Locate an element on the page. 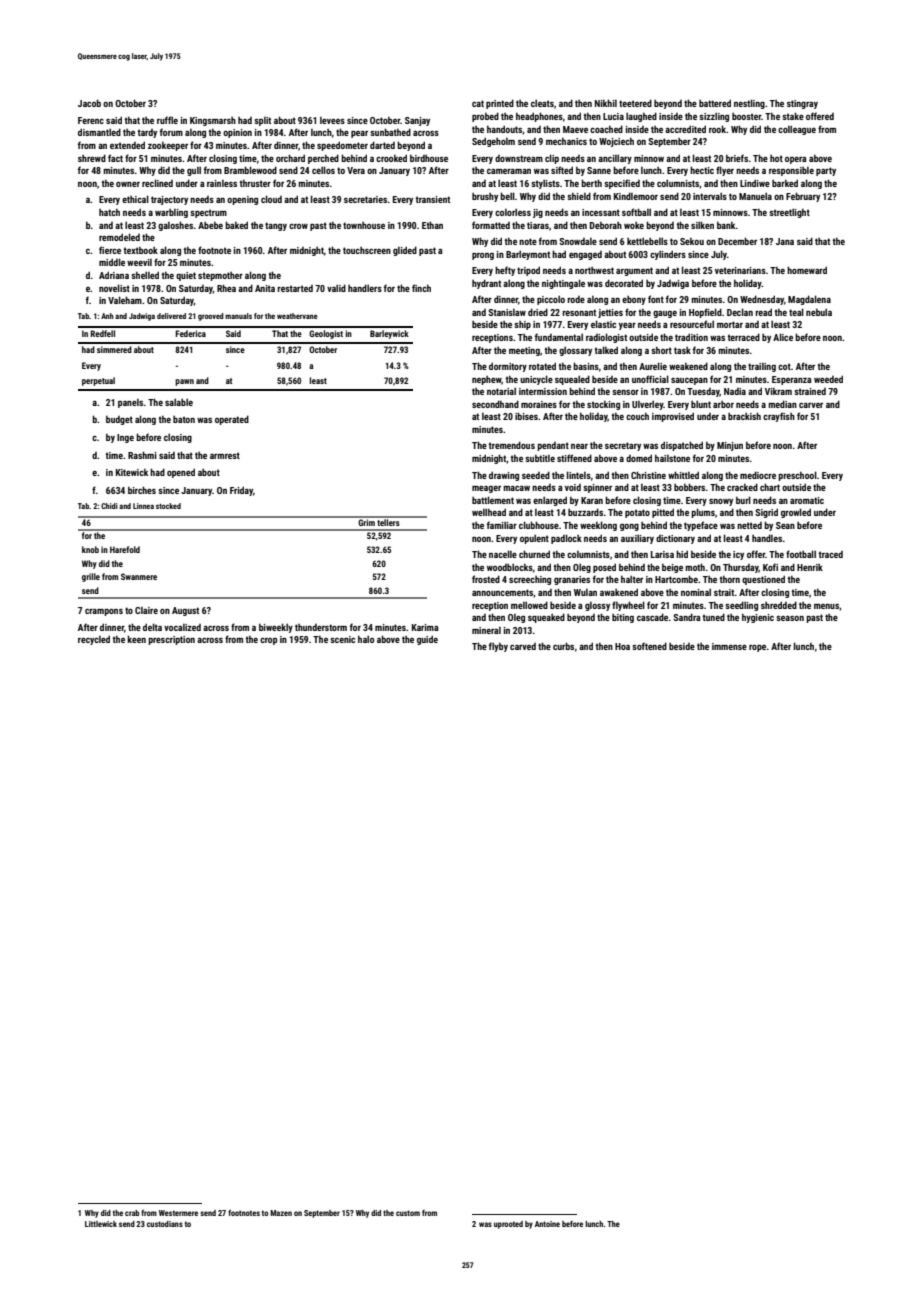 This document has height=1308, width=924. crayfish is located at coordinates (779, 417).
